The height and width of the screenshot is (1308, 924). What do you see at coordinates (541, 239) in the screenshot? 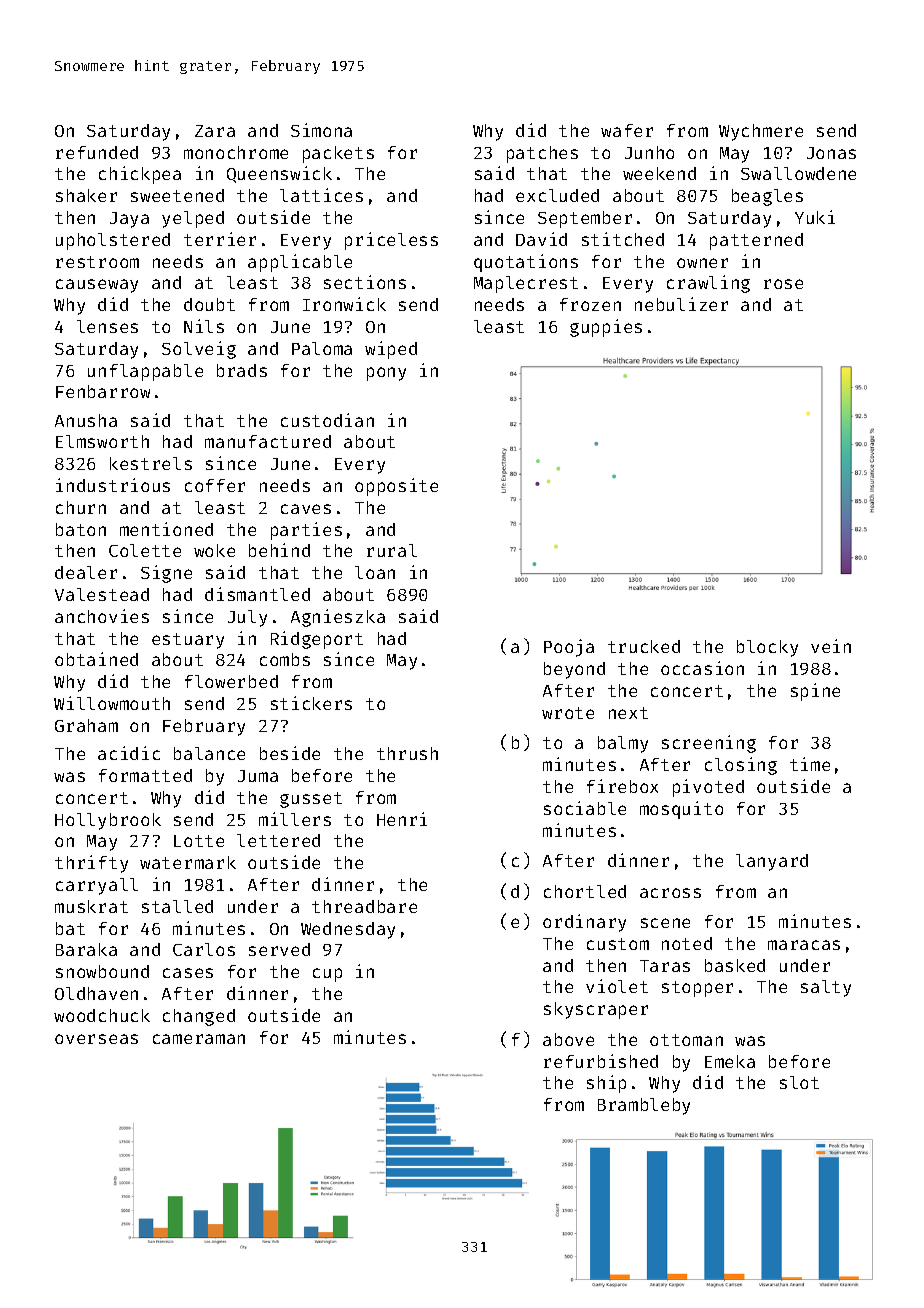
I see `David` at bounding box center [541, 239].
